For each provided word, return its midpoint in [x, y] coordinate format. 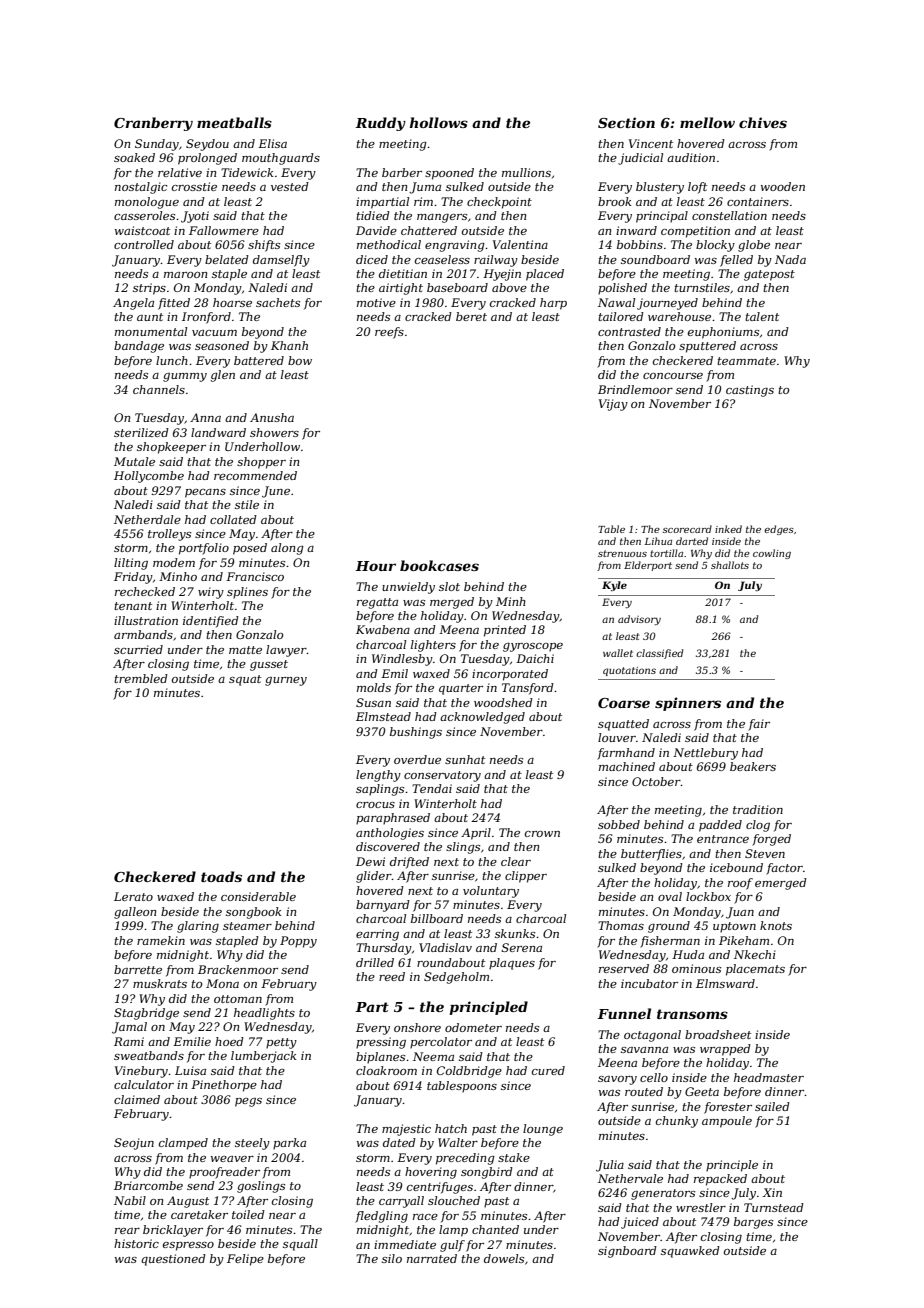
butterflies [651, 855]
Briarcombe [148, 1185]
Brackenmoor [238, 969]
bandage [139, 347]
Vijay [613, 405]
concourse [673, 376]
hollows [439, 122]
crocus [375, 805]
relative [180, 172]
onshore [417, 1027]
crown [542, 834]
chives [763, 122]
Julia [610, 1166]
